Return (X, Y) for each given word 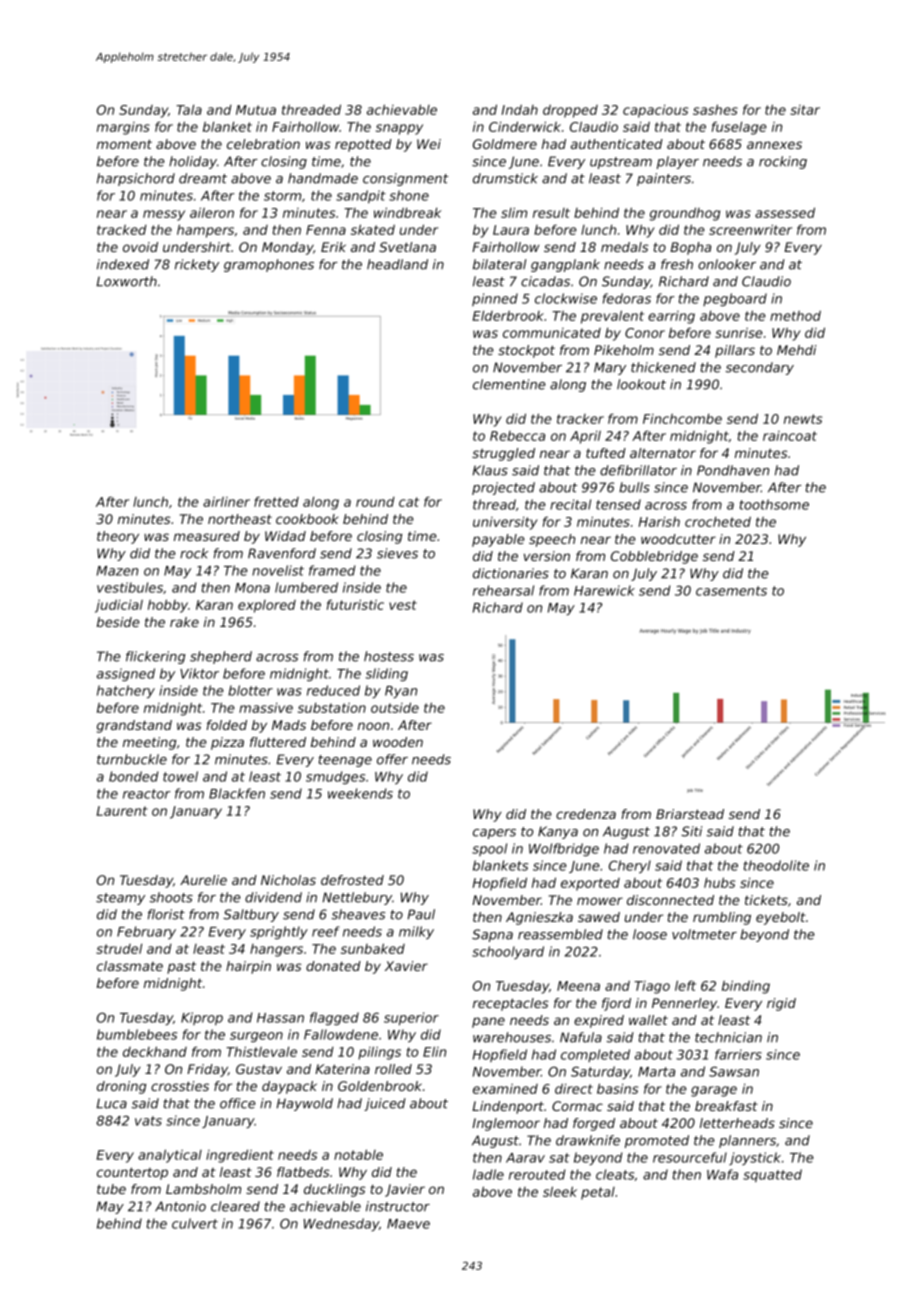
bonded (133, 776)
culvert (195, 1223)
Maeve (408, 1224)
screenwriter (750, 229)
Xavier (406, 966)
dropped (570, 111)
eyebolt (781, 918)
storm (282, 196)
